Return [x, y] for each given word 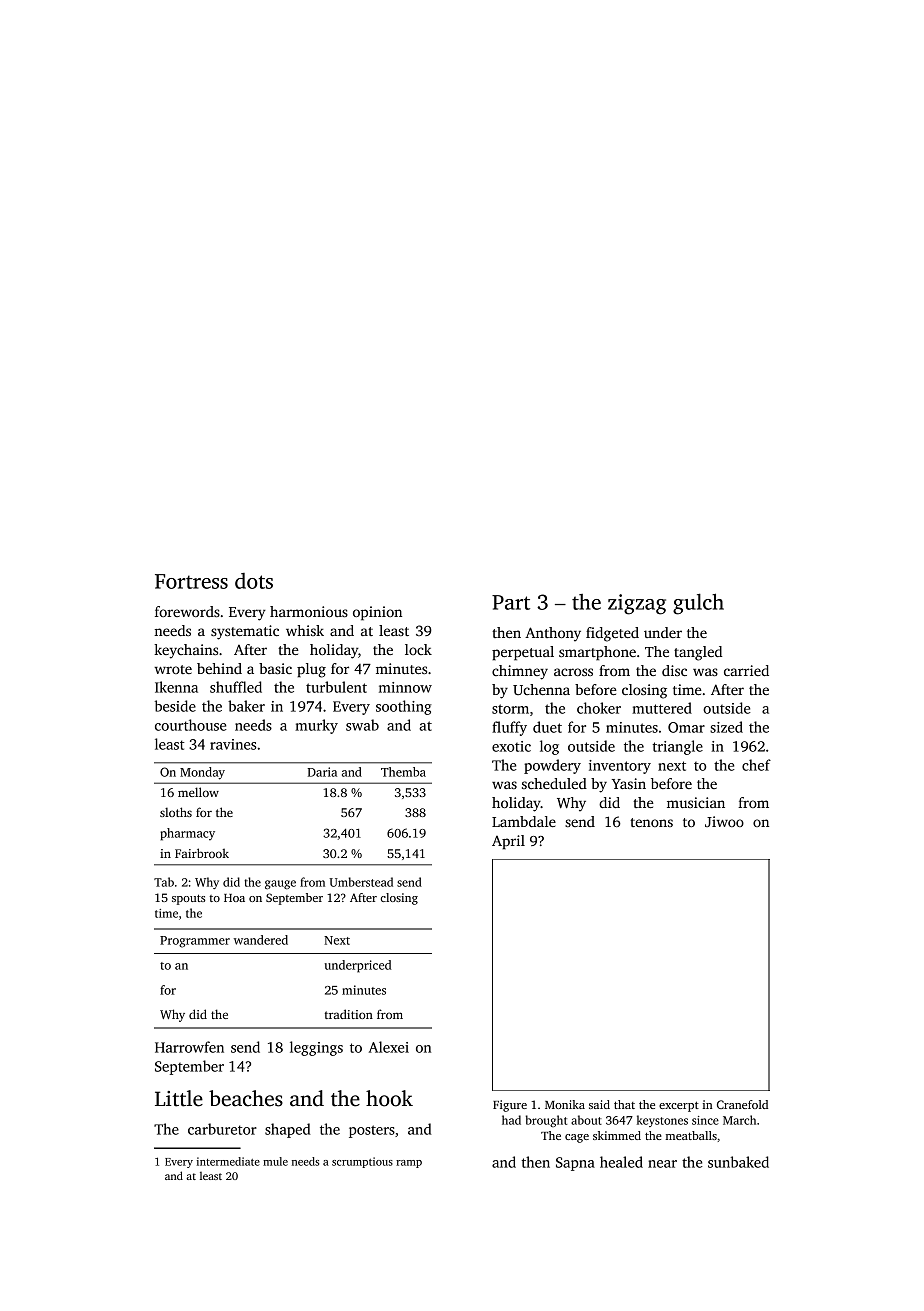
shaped [288, 1130]
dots [254, 581]
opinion [377, 613]
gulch [698, 604]
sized [726, 727]
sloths [176, 812]
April [508, 842]
